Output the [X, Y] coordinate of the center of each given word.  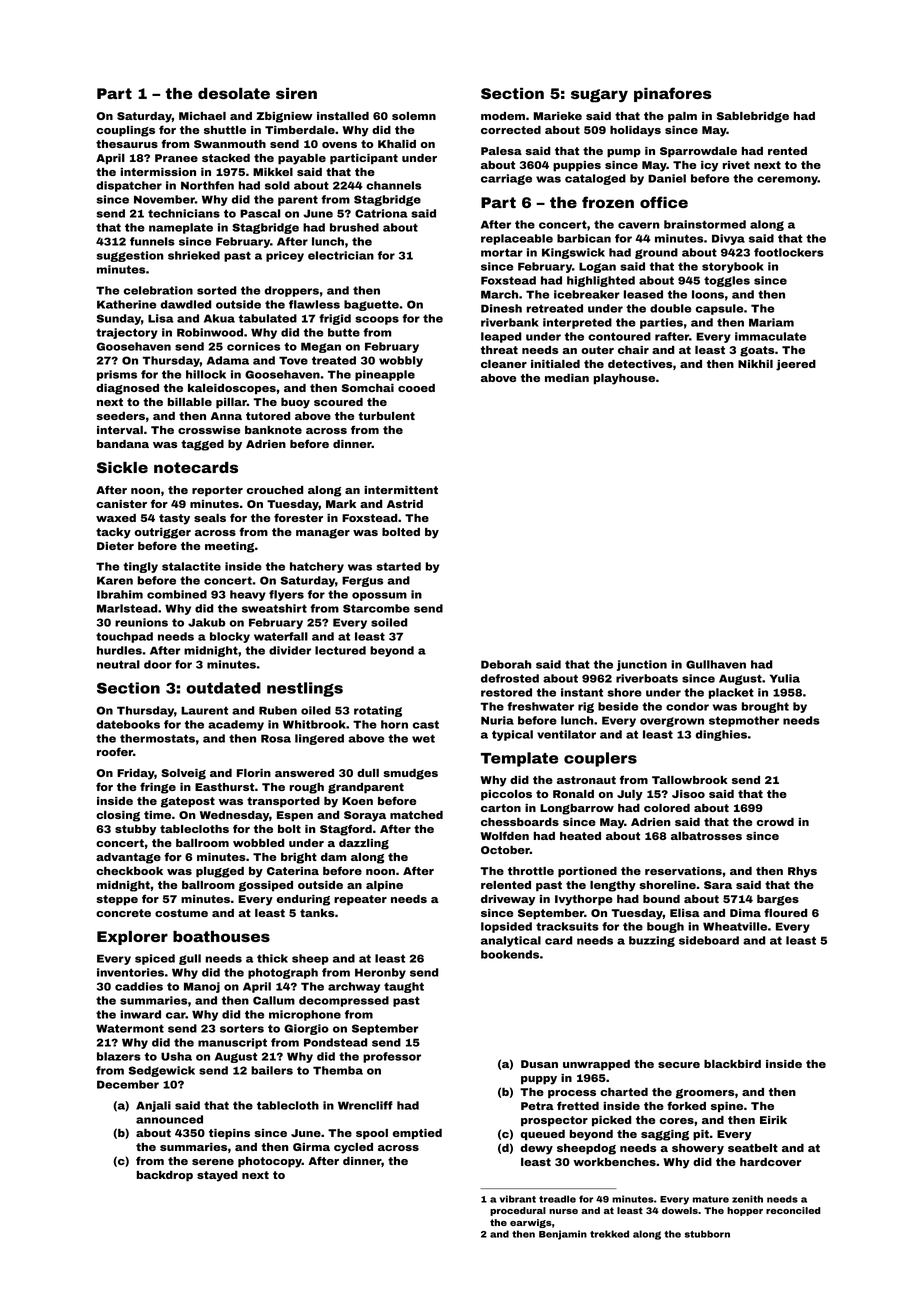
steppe [117, 900]
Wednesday [234, 816]
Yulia [785, 678]
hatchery [317, 567]
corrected [511, 130]
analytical [511, 941]
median [567, 378]
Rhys [802, 872]
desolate [234, 93]
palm [682, 117]
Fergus [362, 581]
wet [423, 738]
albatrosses [706, 836]
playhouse [624, 379]
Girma [311, 1147]
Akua [219, 318]
